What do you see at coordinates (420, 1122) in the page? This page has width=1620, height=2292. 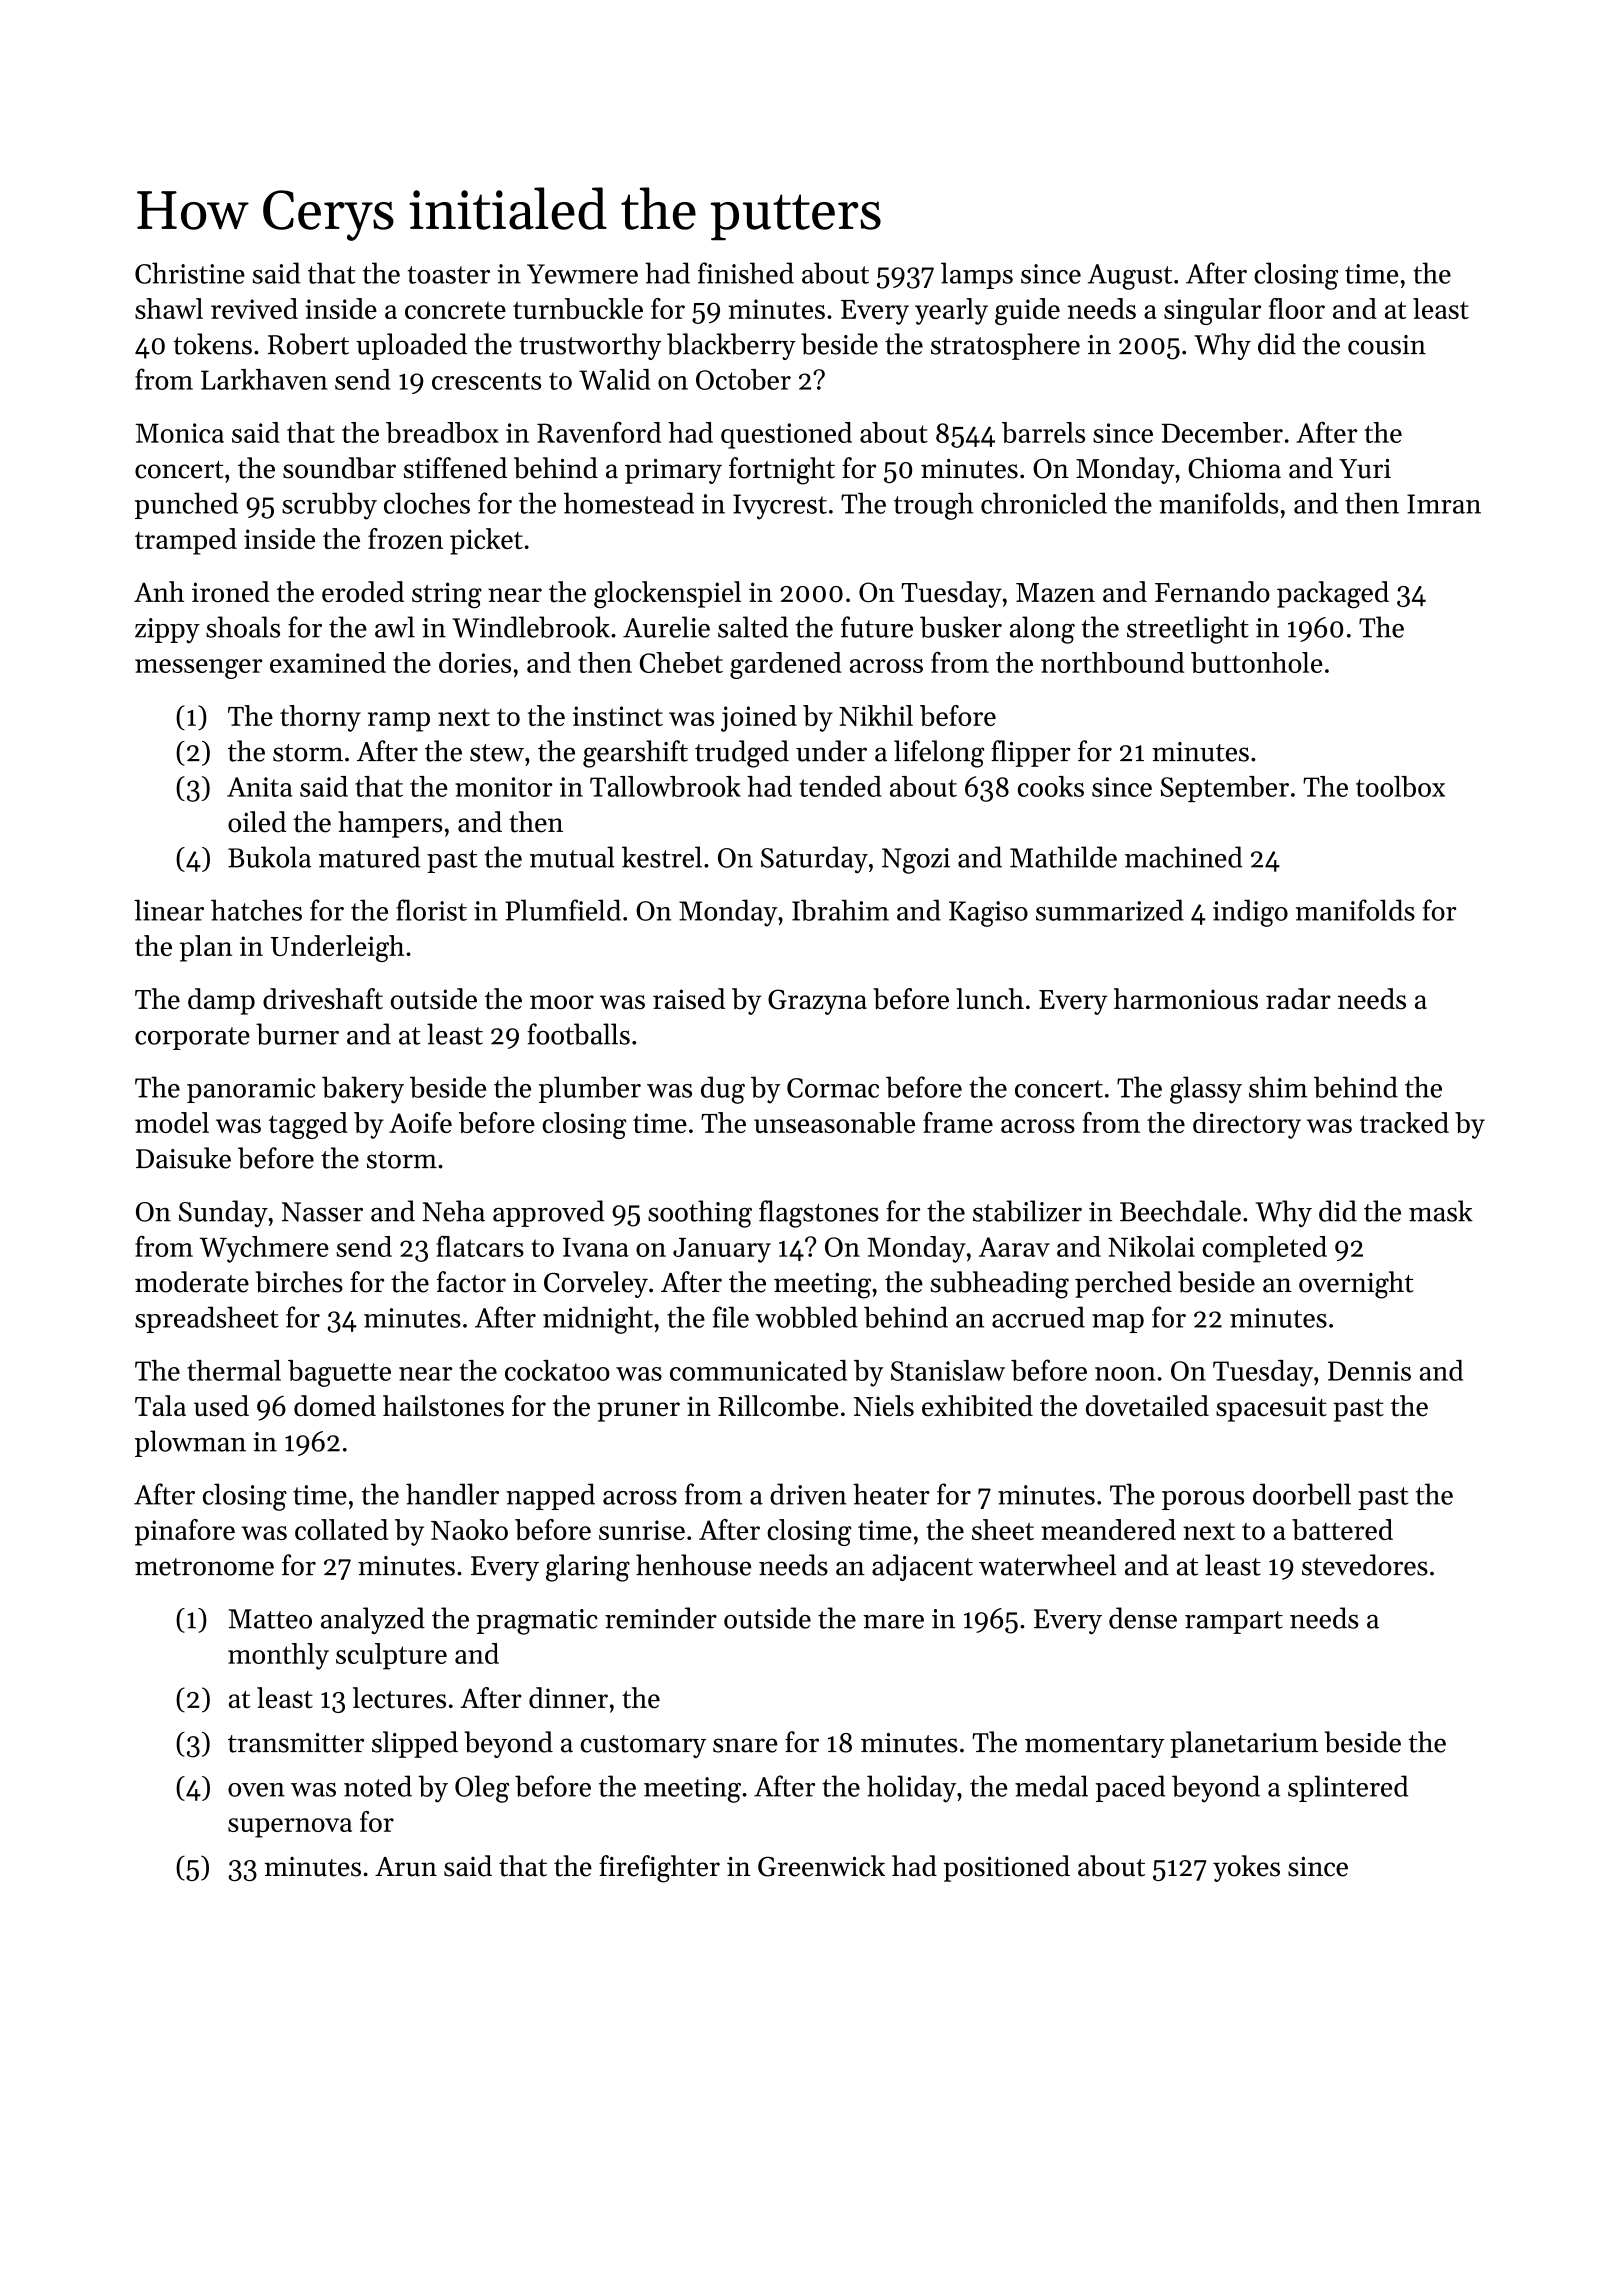 I see `Aoife` at bounding box center [420, 1122].
